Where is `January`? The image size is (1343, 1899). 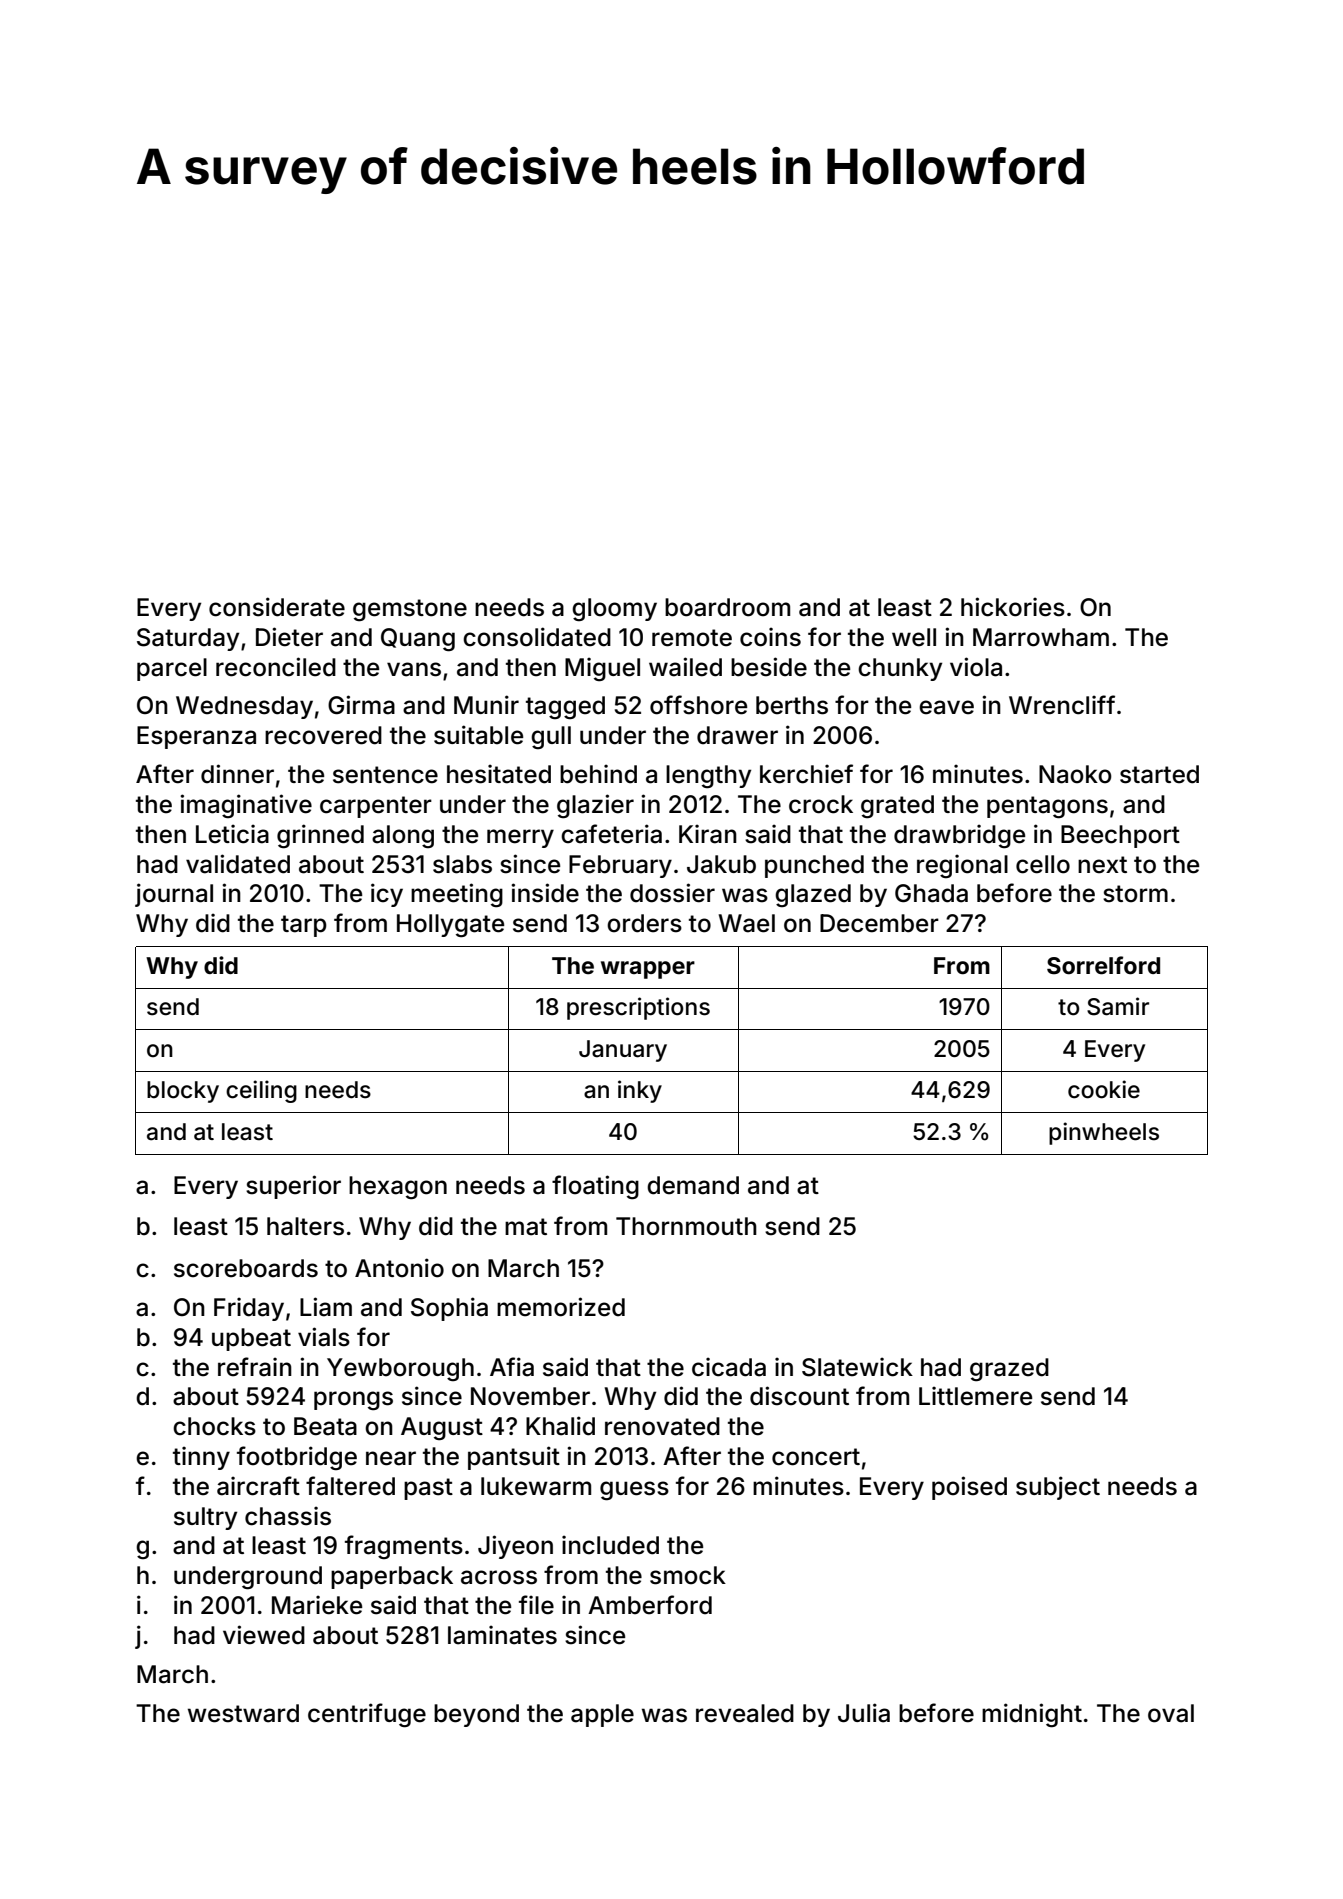 January is located at coordinates (623, 1051).
